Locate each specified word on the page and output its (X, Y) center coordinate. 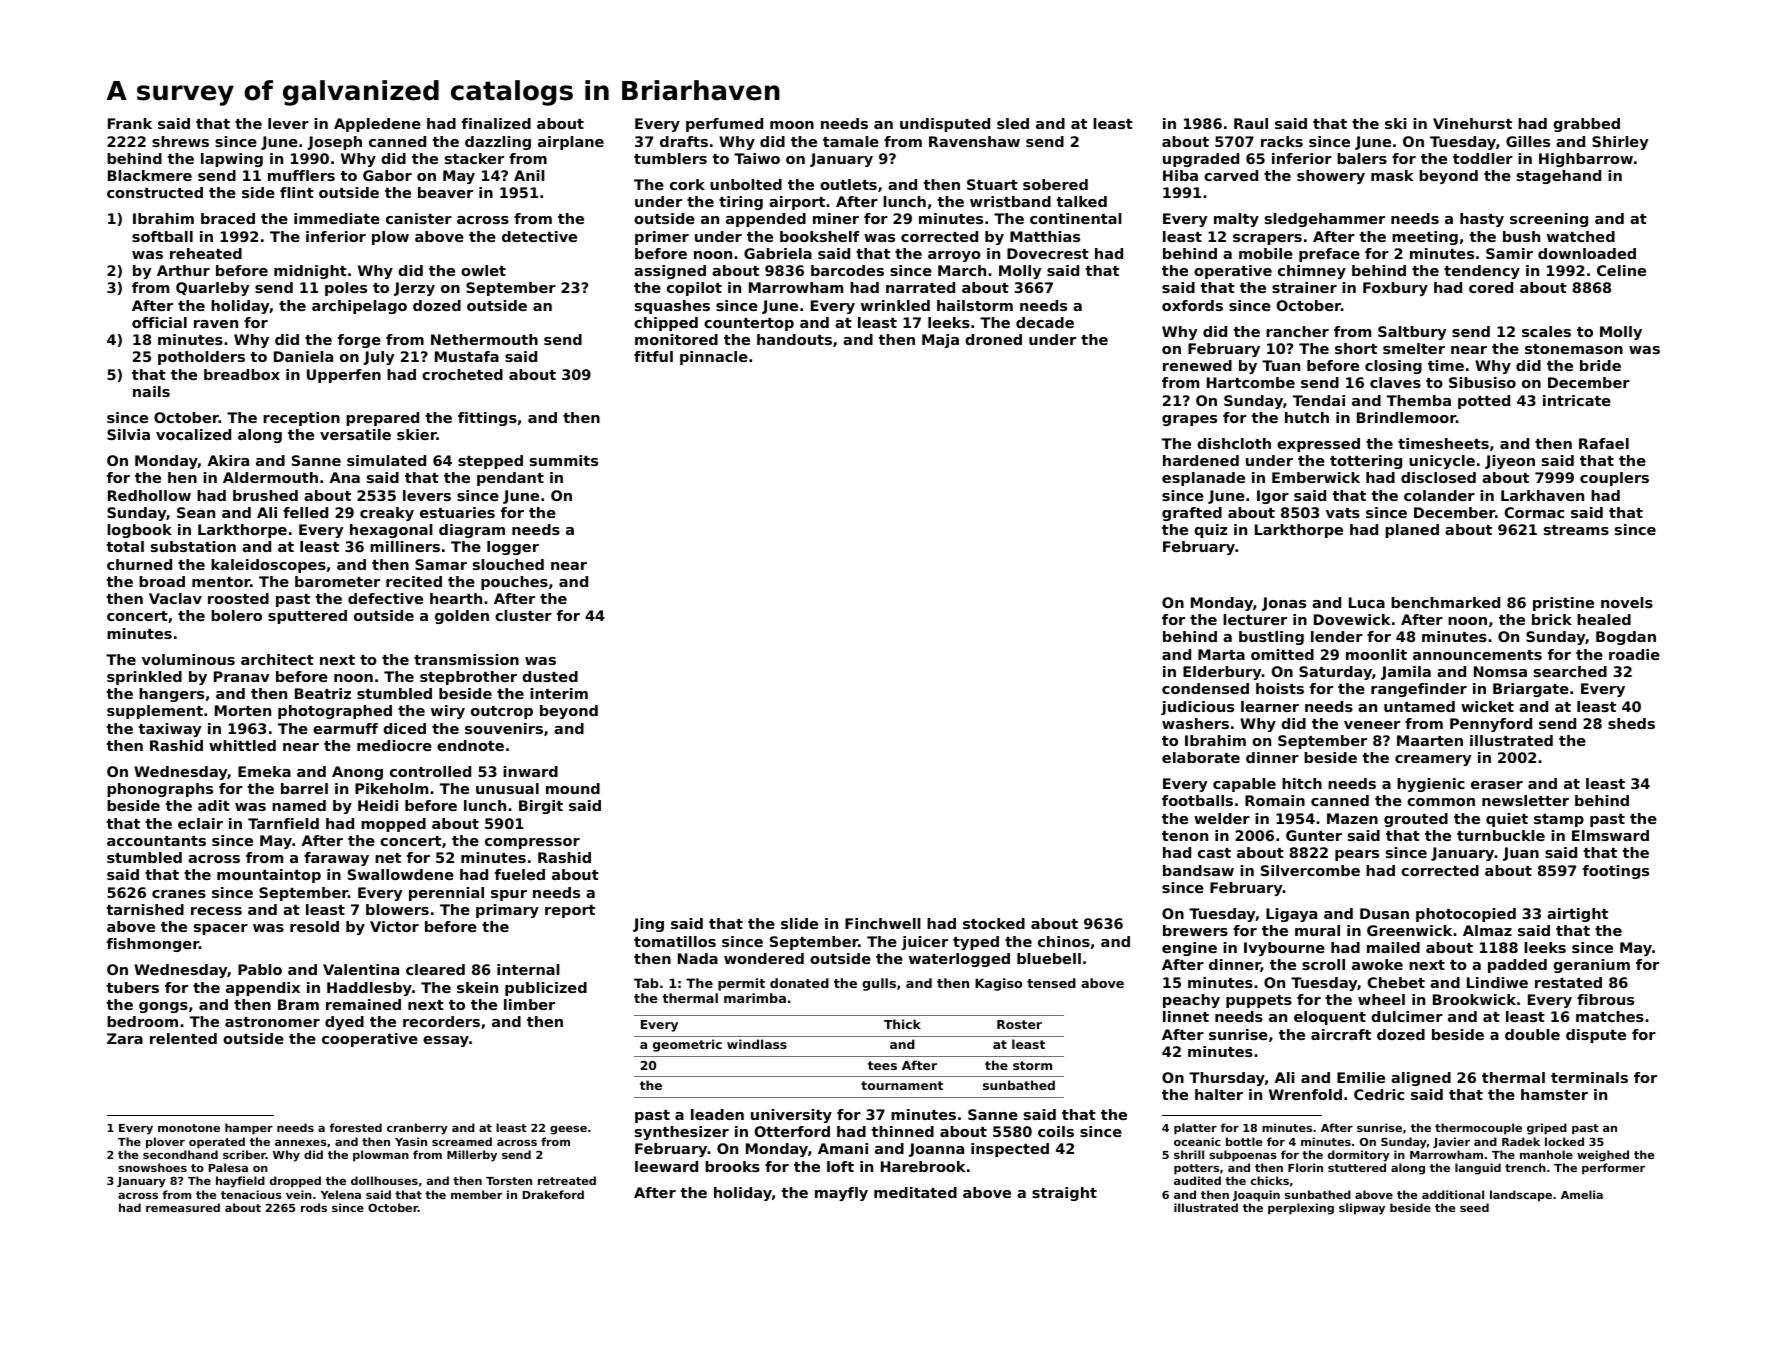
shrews (180, 141)
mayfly (841, 1194)
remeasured (183, 1207)
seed (1474, 1207)
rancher (1297, 331)
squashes (672, 307)
